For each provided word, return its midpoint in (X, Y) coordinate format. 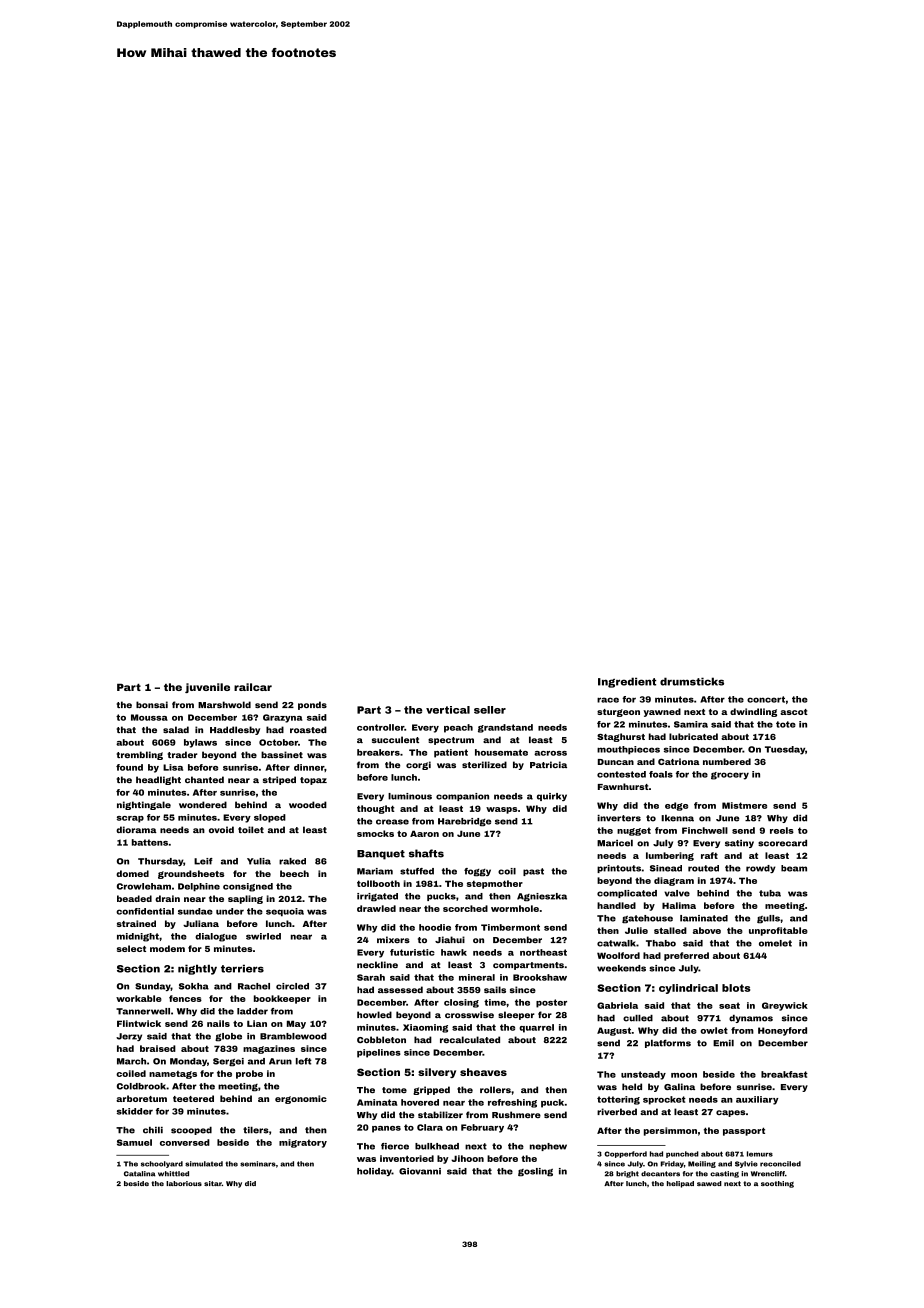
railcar (253, 687)
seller (490, 710)
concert (766, 699)
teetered (193, 1098)
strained (136, 923)
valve (677, 893)
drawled (376, 908)
